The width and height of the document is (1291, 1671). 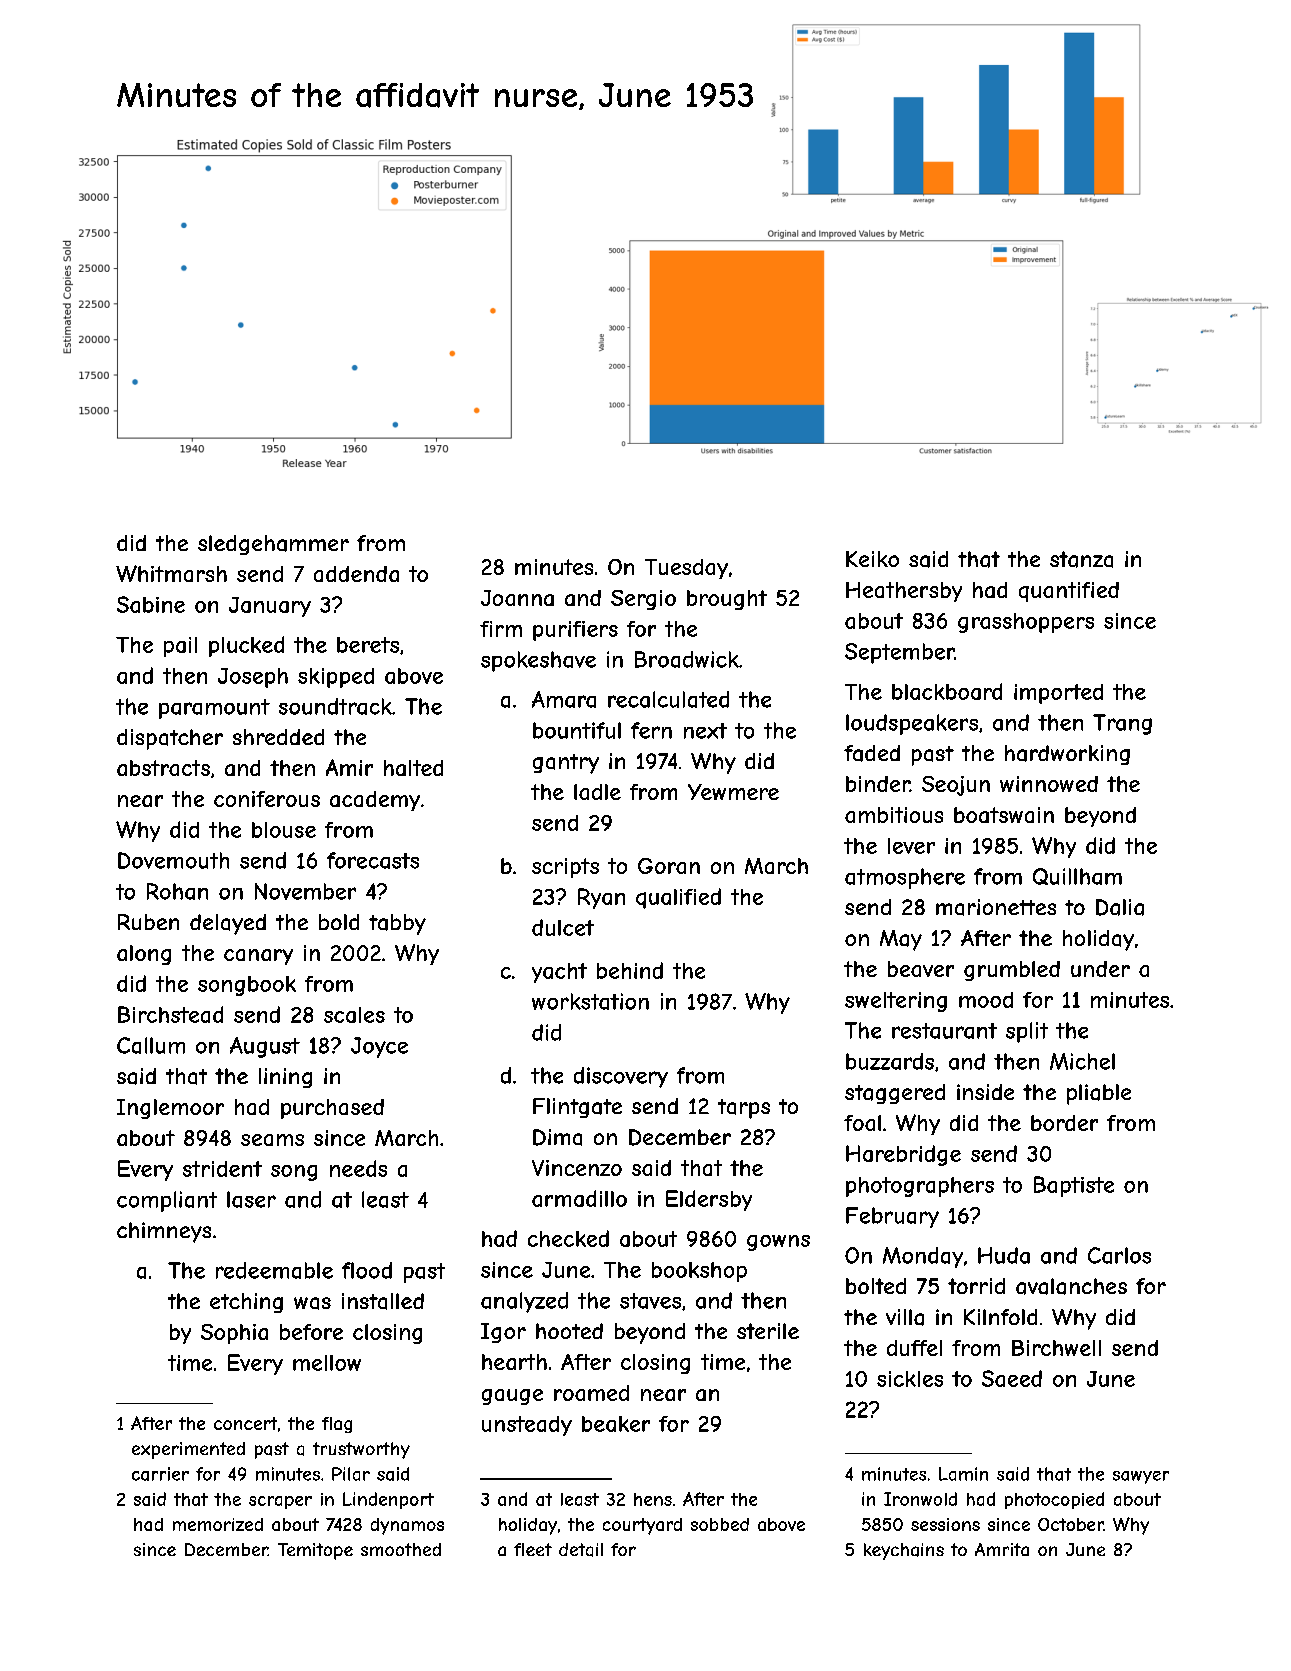 What do you see at coordinates (273, 545) in the document?
I see `sledgehammer` at bounding box center [273, 545].
